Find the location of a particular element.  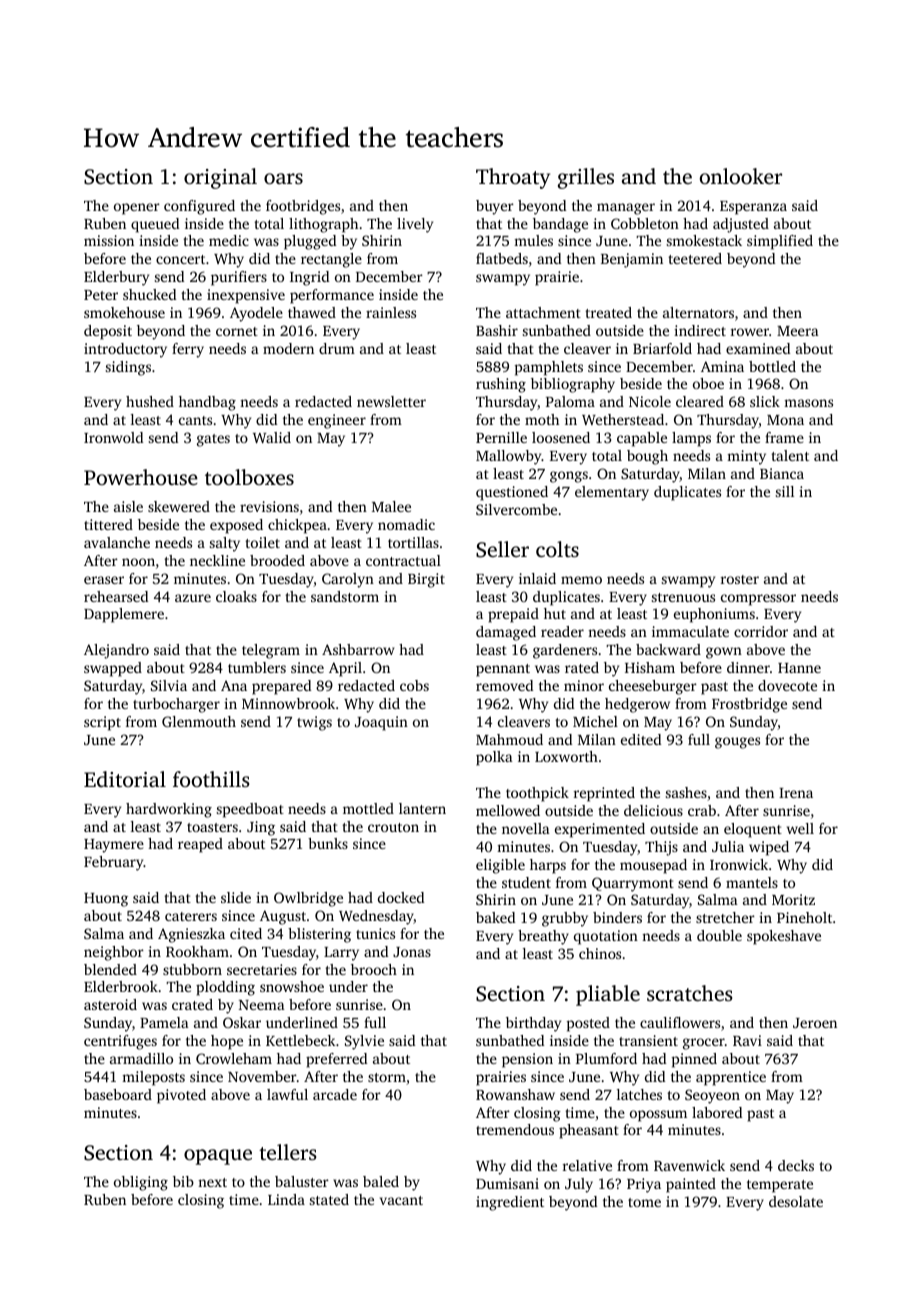

vacant is located at coordinates (401, 1200).
